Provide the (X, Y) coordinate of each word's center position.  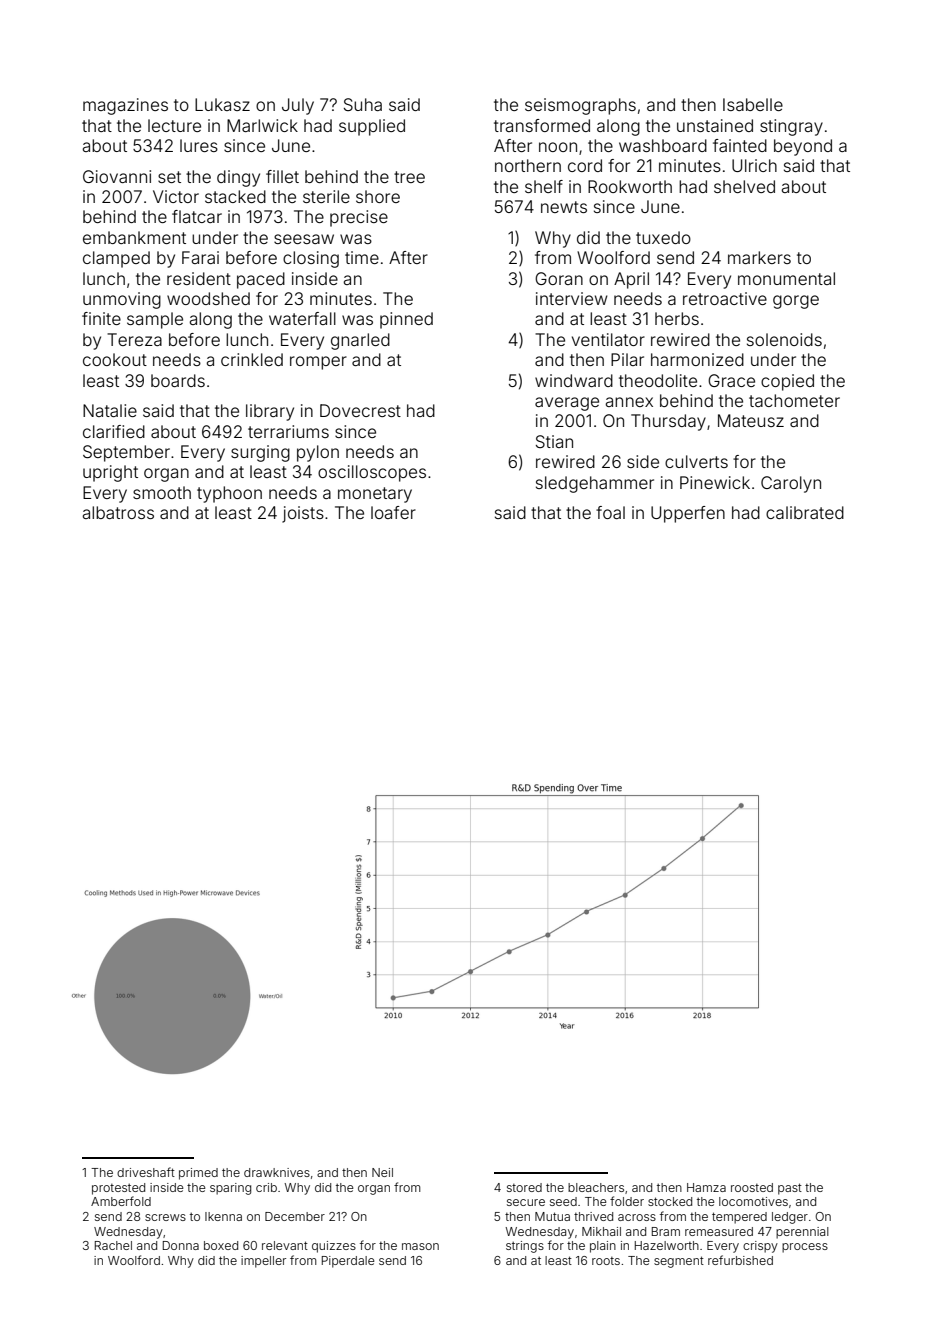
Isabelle (753, 104)
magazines (125, 106)
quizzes (334, 1247)
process (805, 1248)
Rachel (113, 1245)
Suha (363, 104)
